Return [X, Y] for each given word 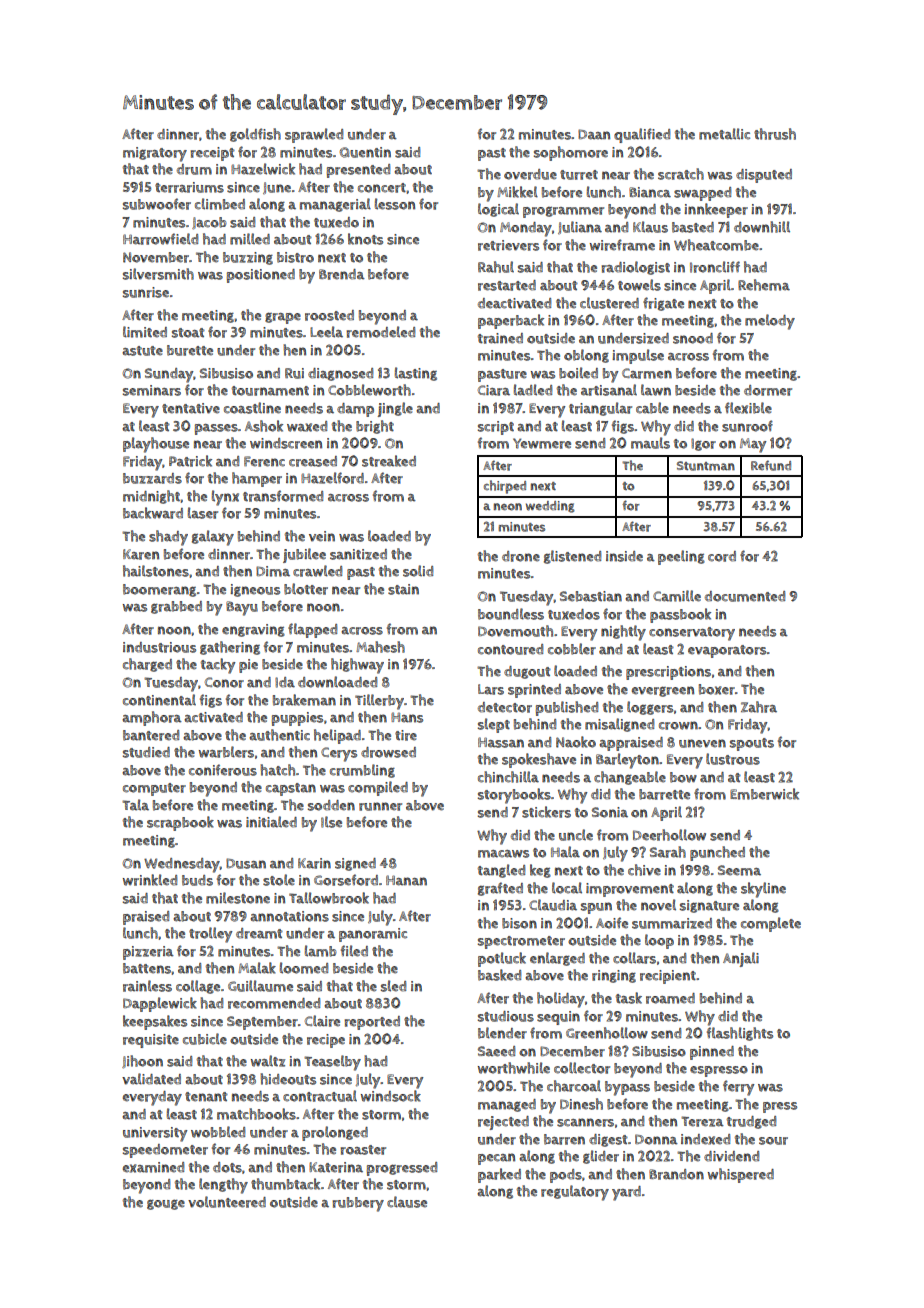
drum [194, 169]
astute [142, 351]
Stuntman [706, 466]
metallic [724, 134]
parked [499, 1175]
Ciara [494, 390]
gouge [166, 1204]
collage [198, 987]
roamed [670, 998]
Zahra [759, 707]
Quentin [365, 152]
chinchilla [508, 777]
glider [601, 1157]
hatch [277, 770]
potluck [502, 959]
